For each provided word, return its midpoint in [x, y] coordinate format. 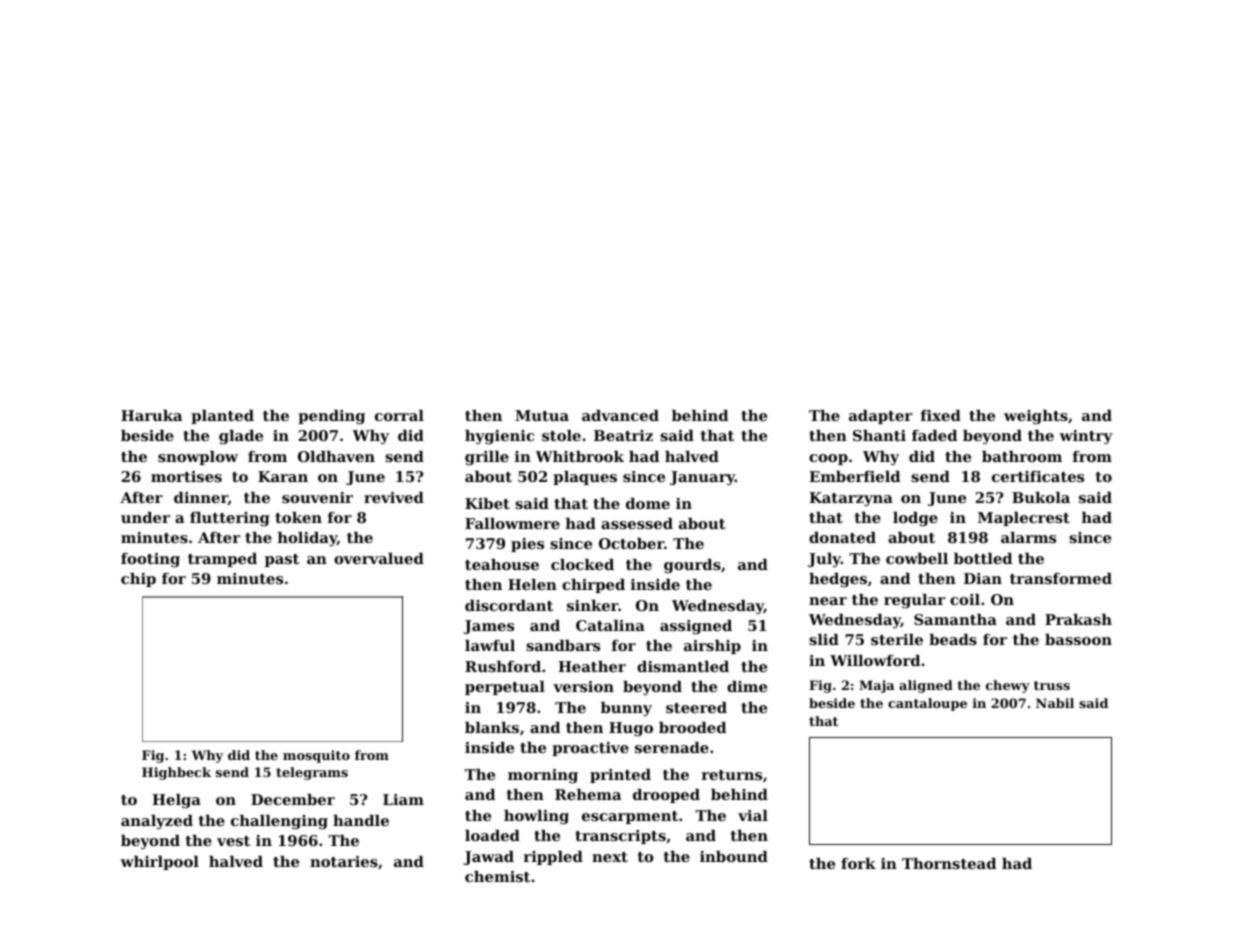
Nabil [1055, 703]
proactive [590, 749]
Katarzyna [851, 499]
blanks [492, 727]
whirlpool [159, 863]
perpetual [505, 688]
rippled [553, 858]
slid [824, 639]
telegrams [312, 773]
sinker [593, 605]
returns [732, 775]
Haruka [151, 415]
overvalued [379, 558]
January [702, 478]
